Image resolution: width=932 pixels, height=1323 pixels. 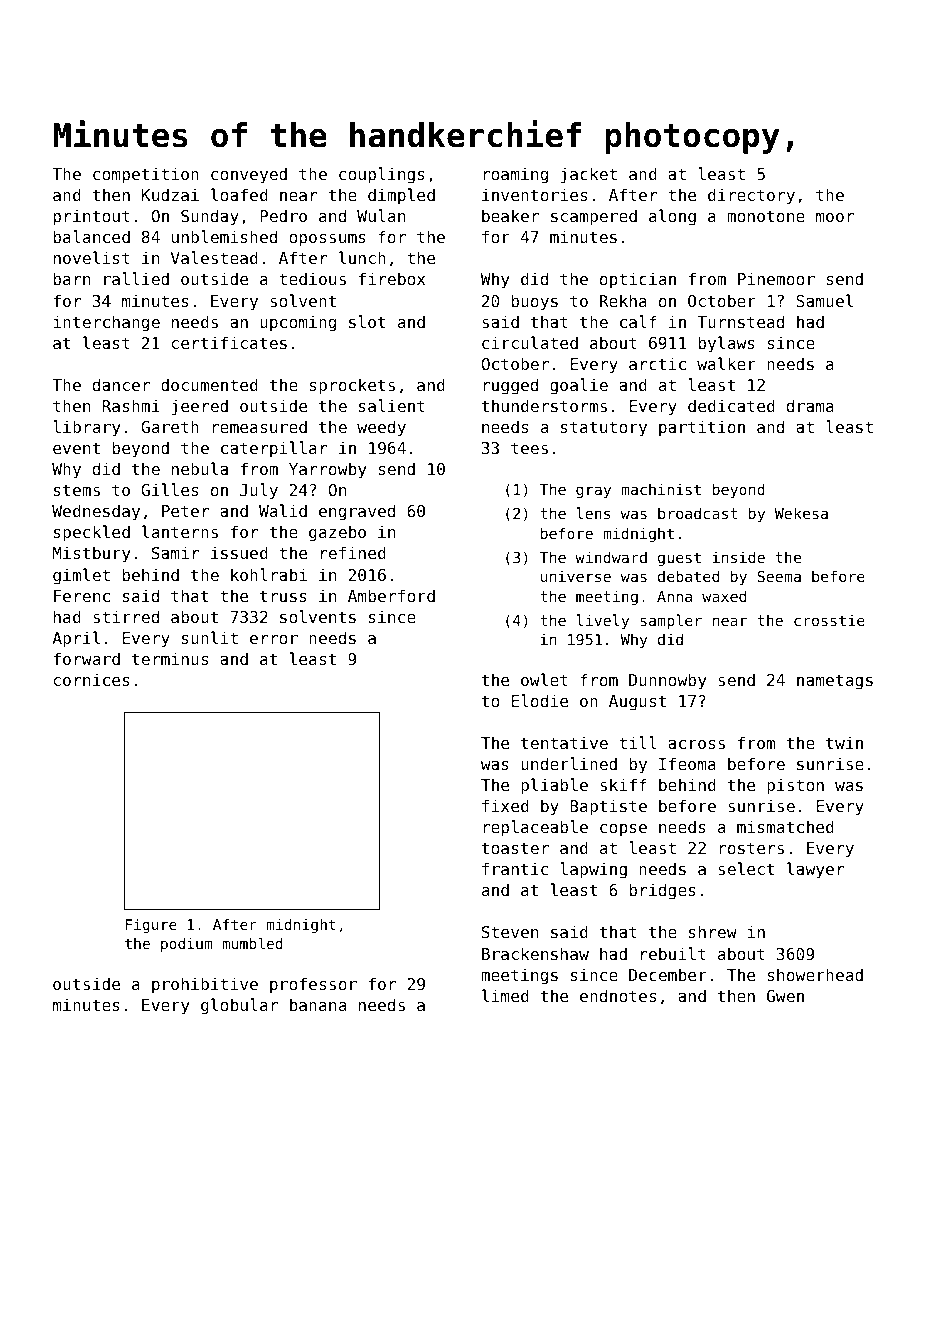 I want to click on novelist, so click(x=92, y=257).
